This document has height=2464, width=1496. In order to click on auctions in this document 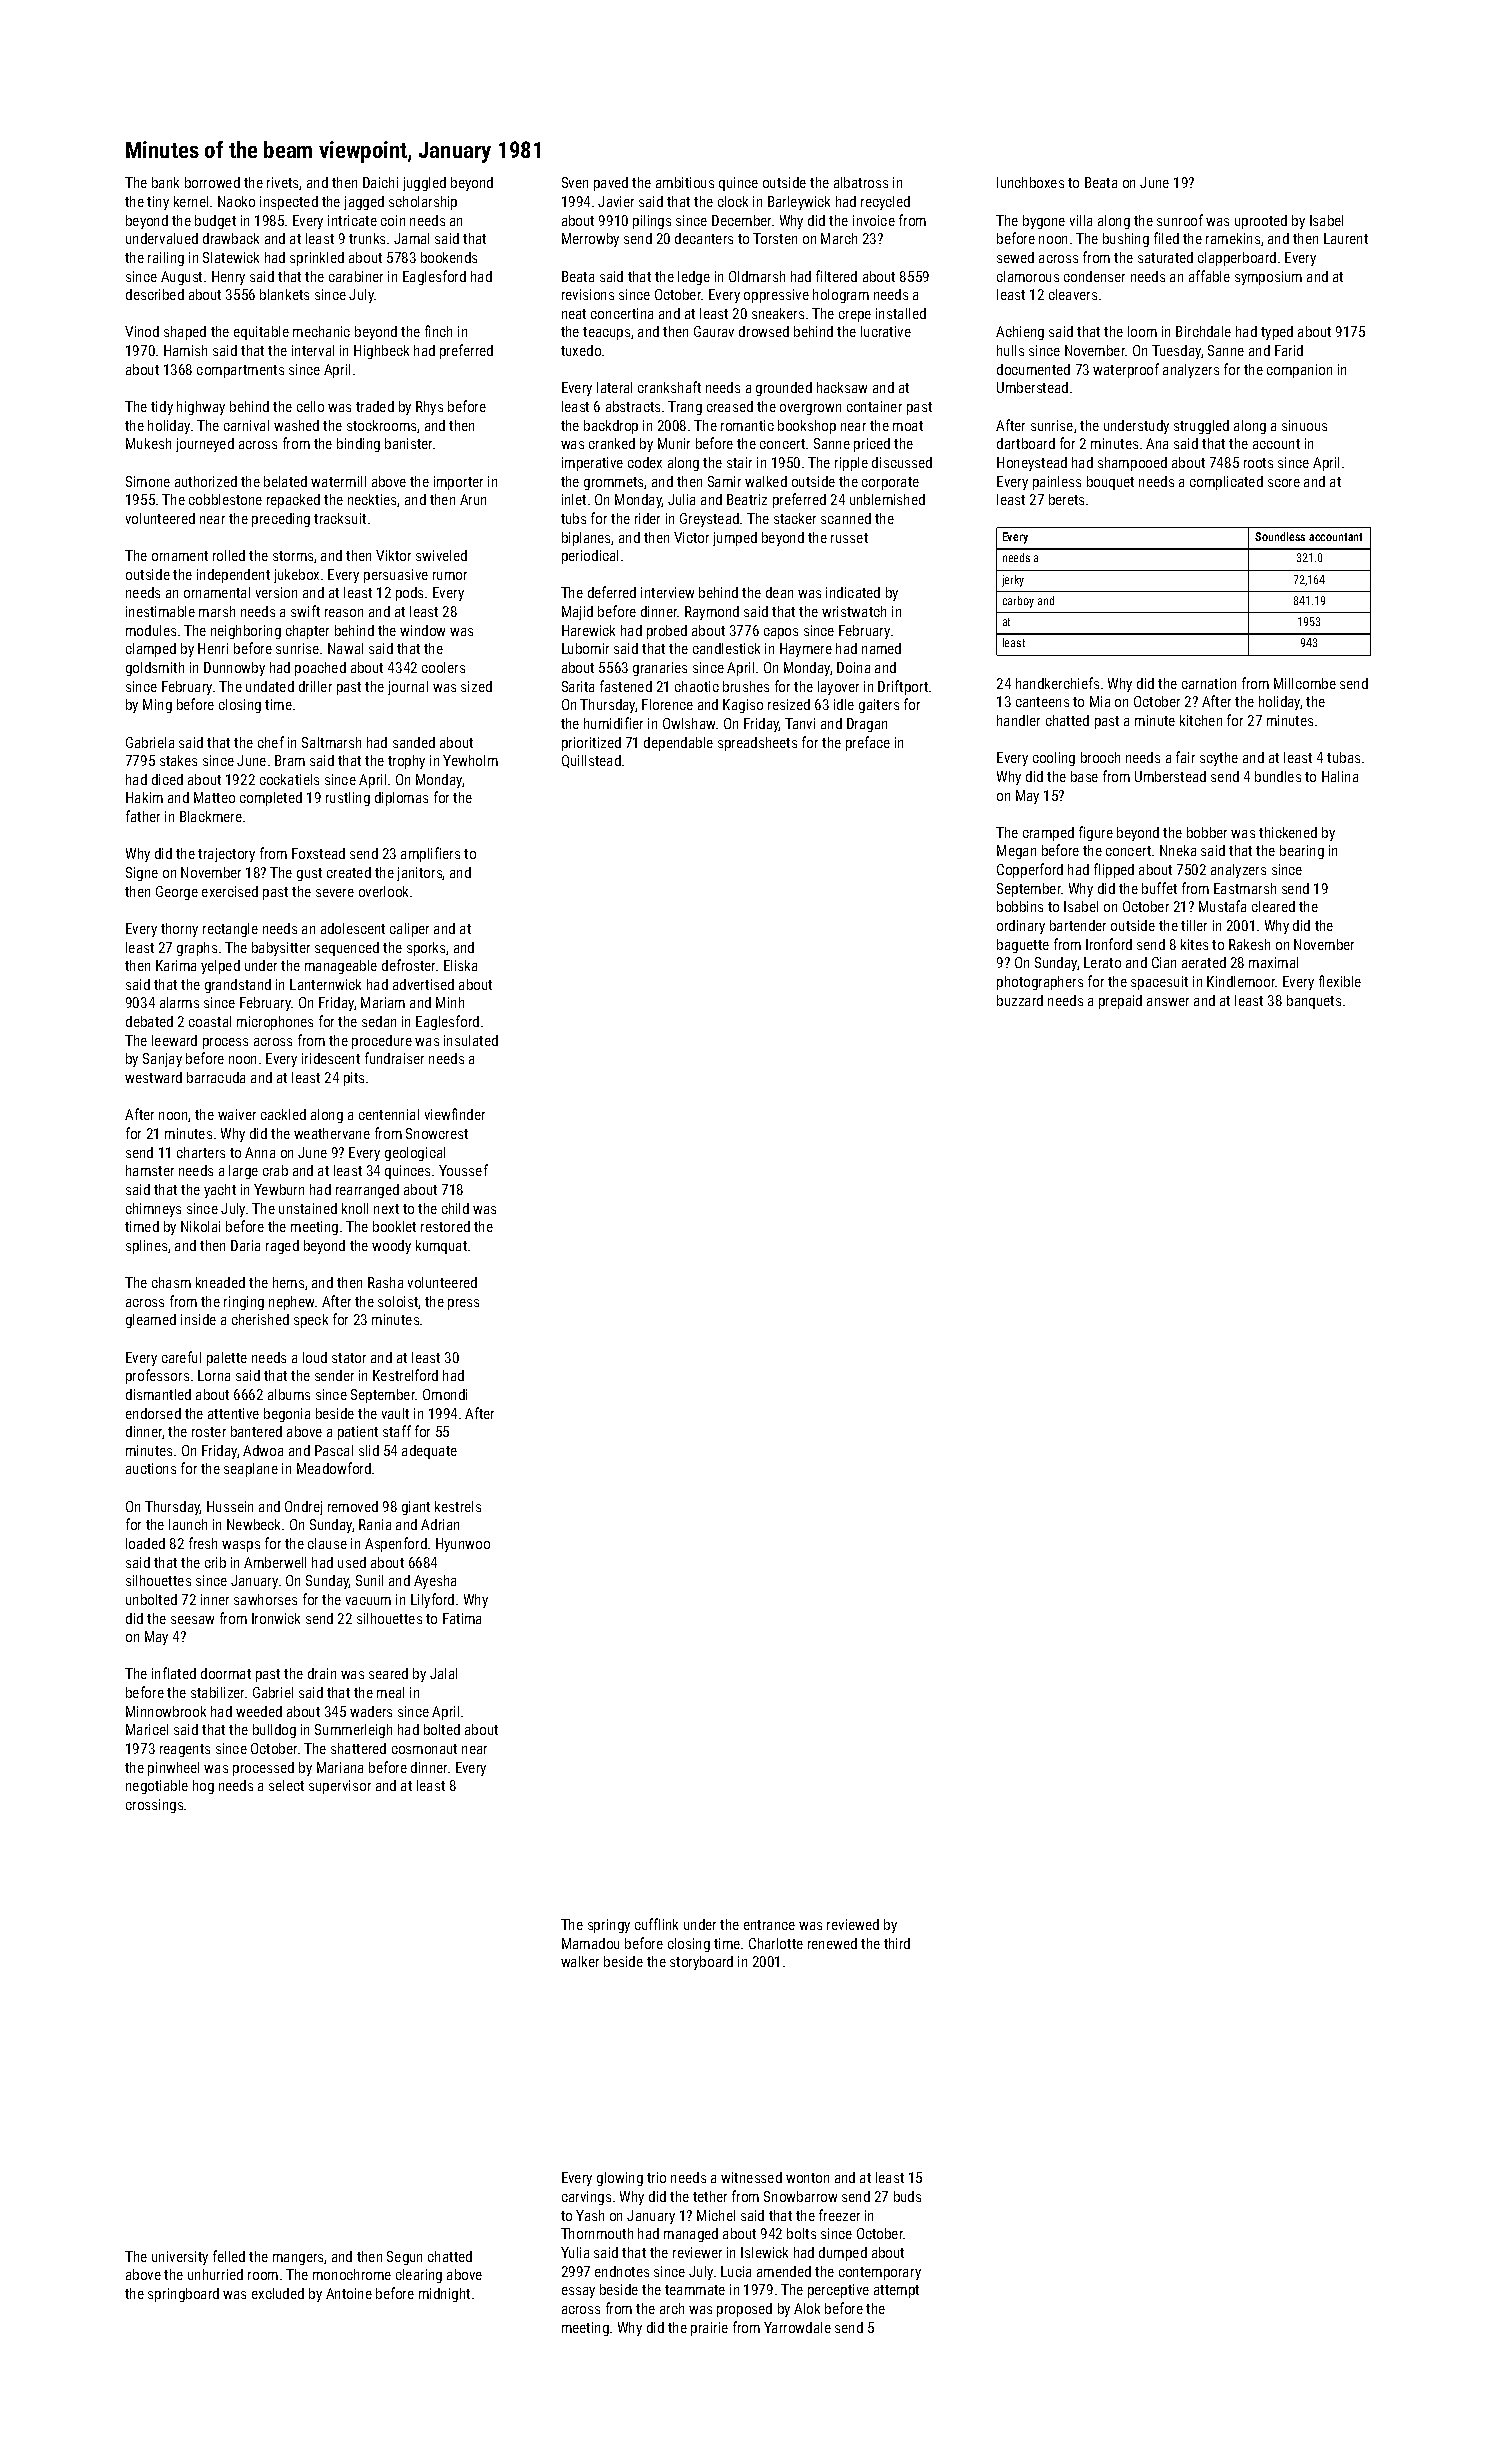, I will do `click(151, 1468)`.
